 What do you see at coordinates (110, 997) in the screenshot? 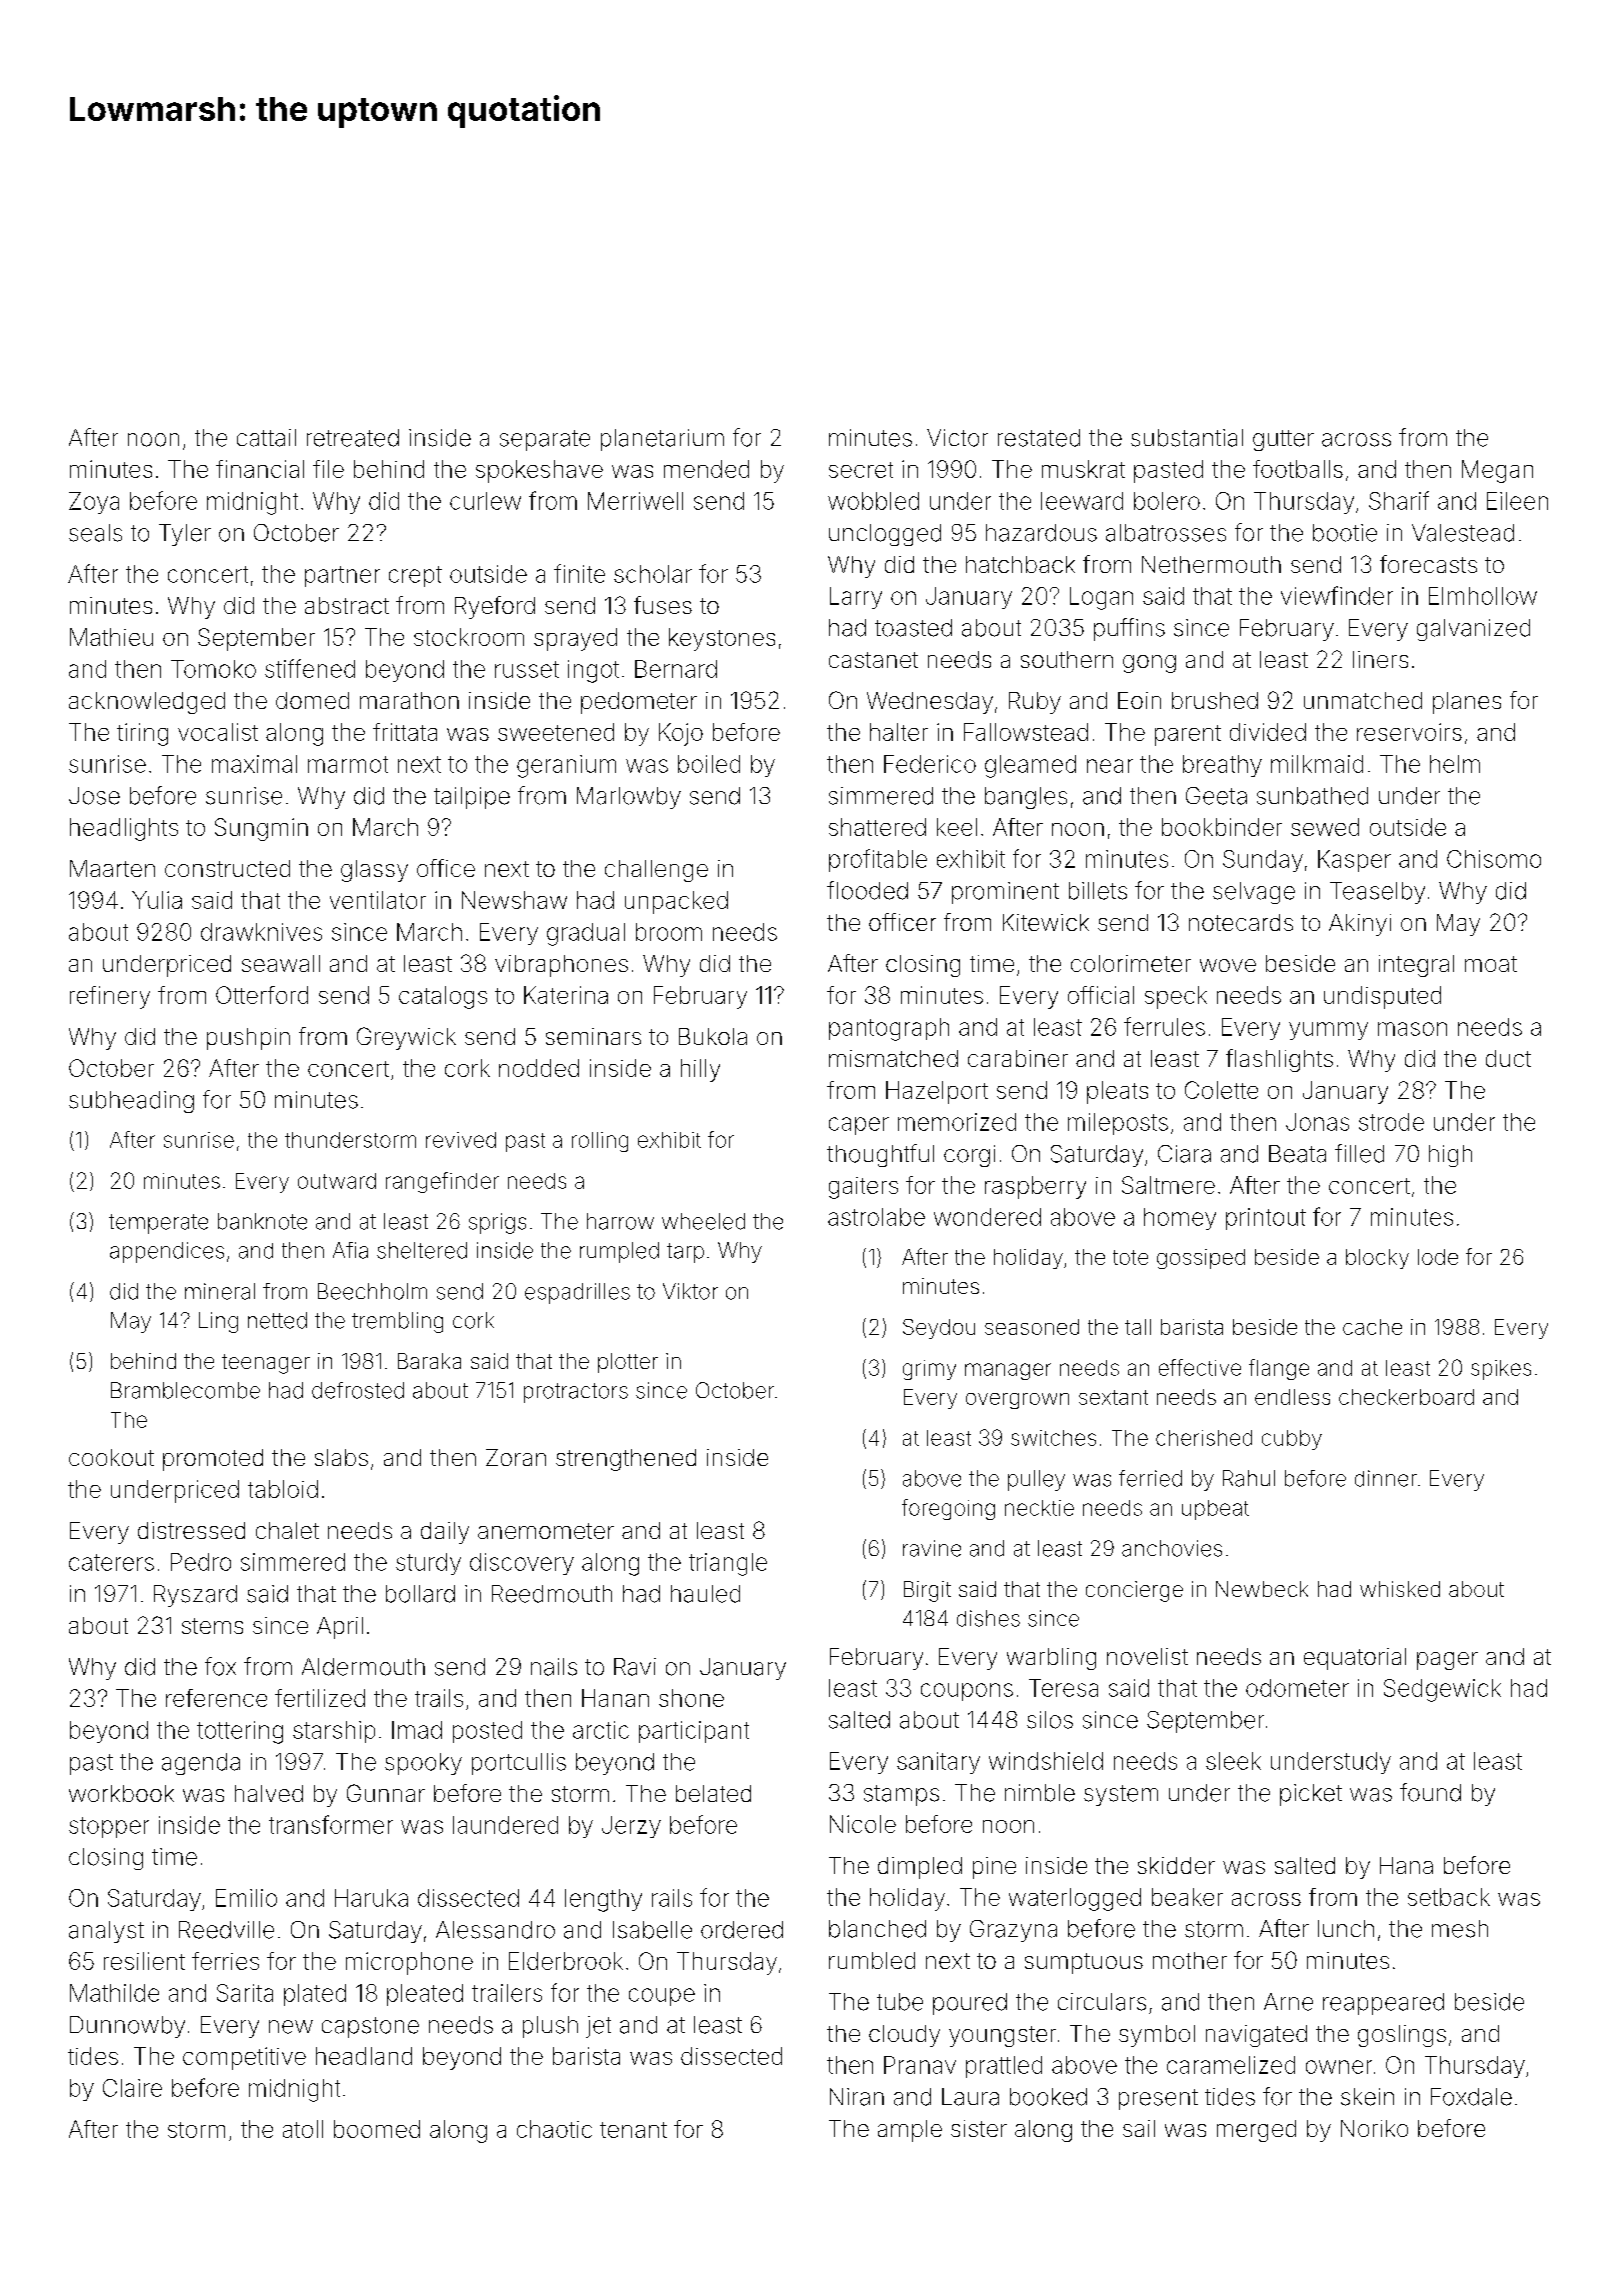
I see `refinery` at bounding box center [110, 997].
